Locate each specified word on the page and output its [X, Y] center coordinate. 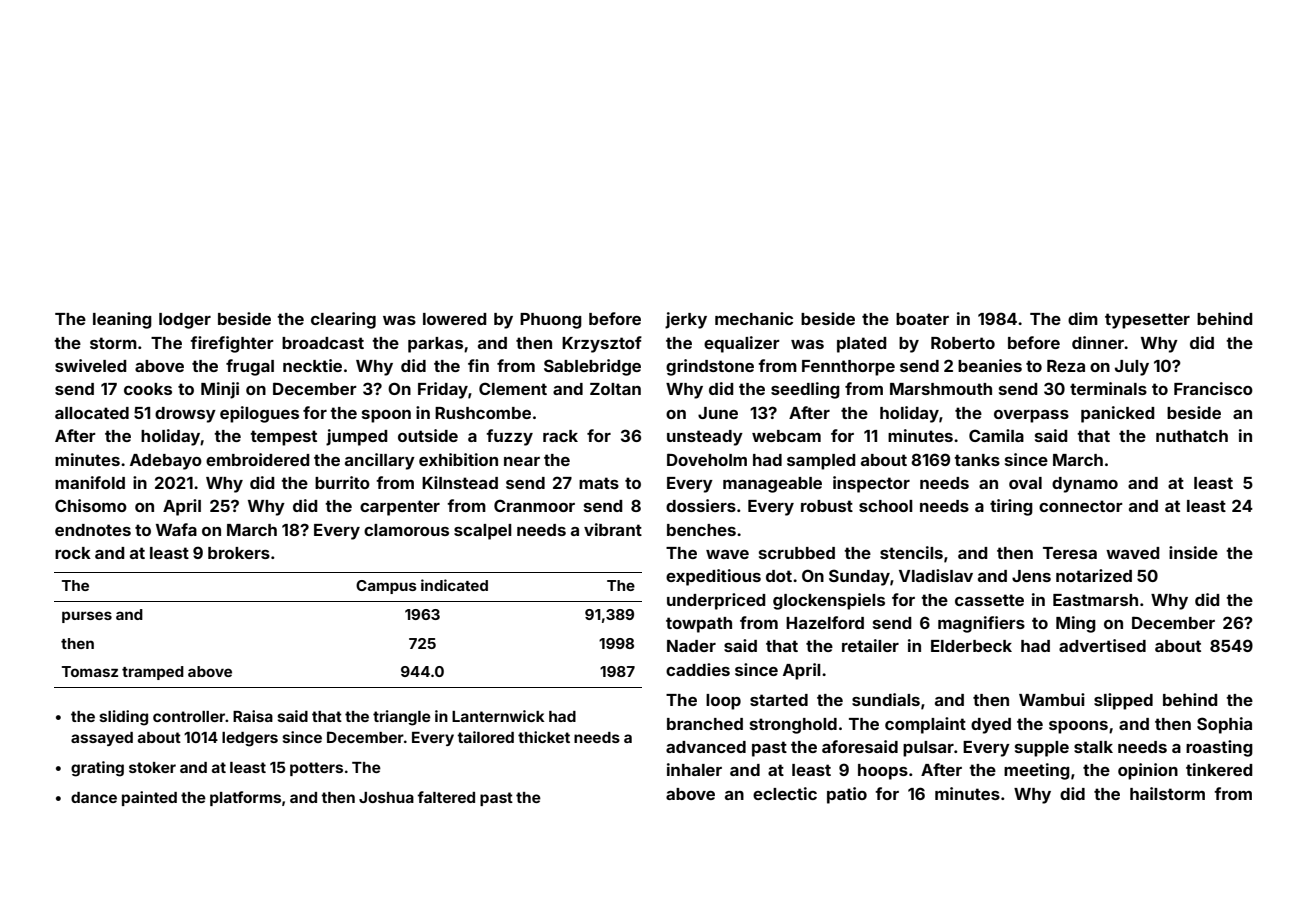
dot [779, 576]
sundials [886, 699]
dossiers [701, 505]
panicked [1118, 414]
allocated [92, 413]
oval [1025, 483]
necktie [312, 365]
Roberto [963, 343]
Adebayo [166, 462]
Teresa [1070, 553]
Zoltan [615, 389]
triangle [402, 718]
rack [560, 436]
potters [316, 769]
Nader [691, 646]
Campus [386, 587]
